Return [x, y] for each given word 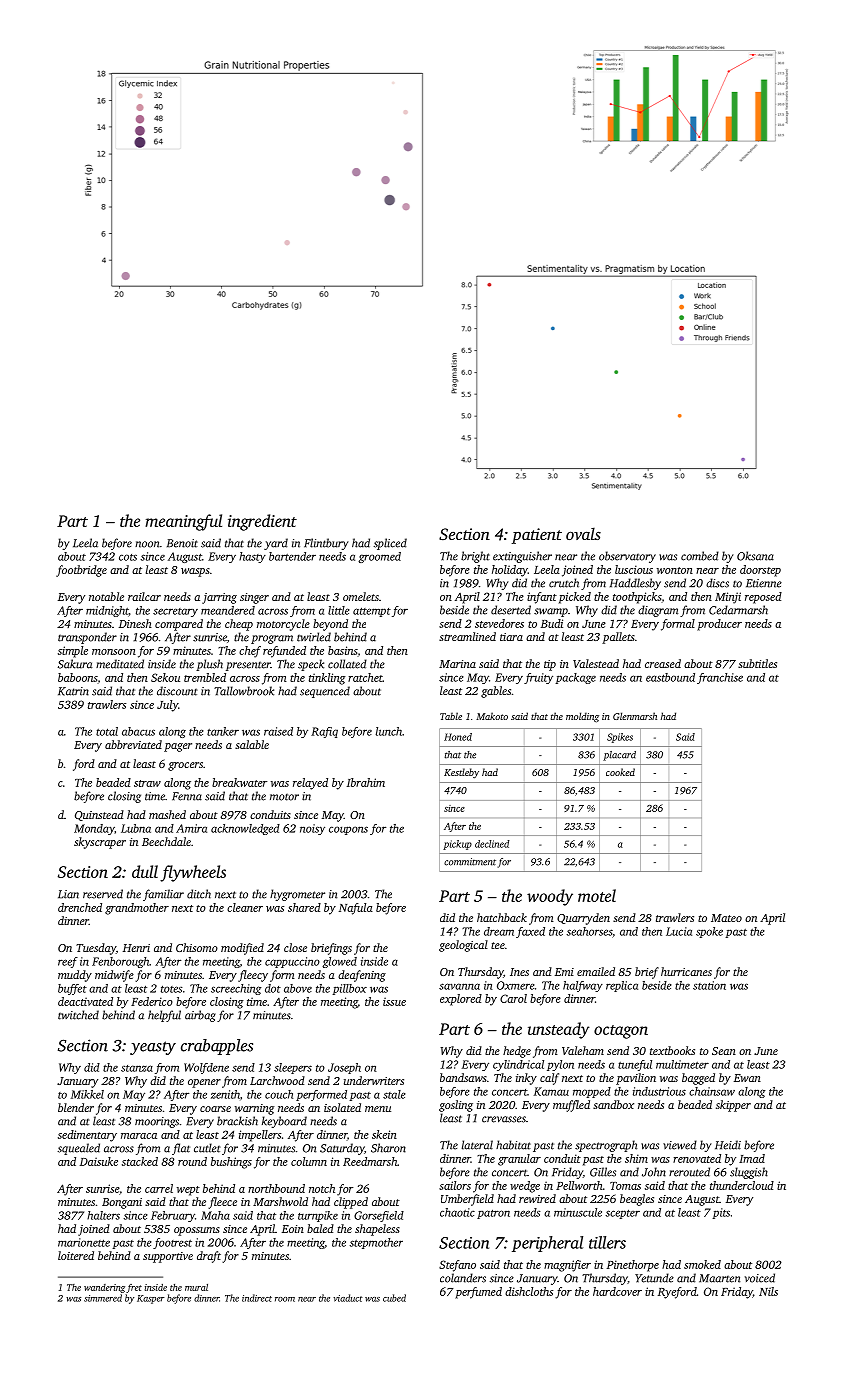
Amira [191, 828]
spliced [390, 544]
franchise [720, 678]
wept [188, 1191]
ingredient [262, 522]
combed [700, 556]
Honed [458, 737]
